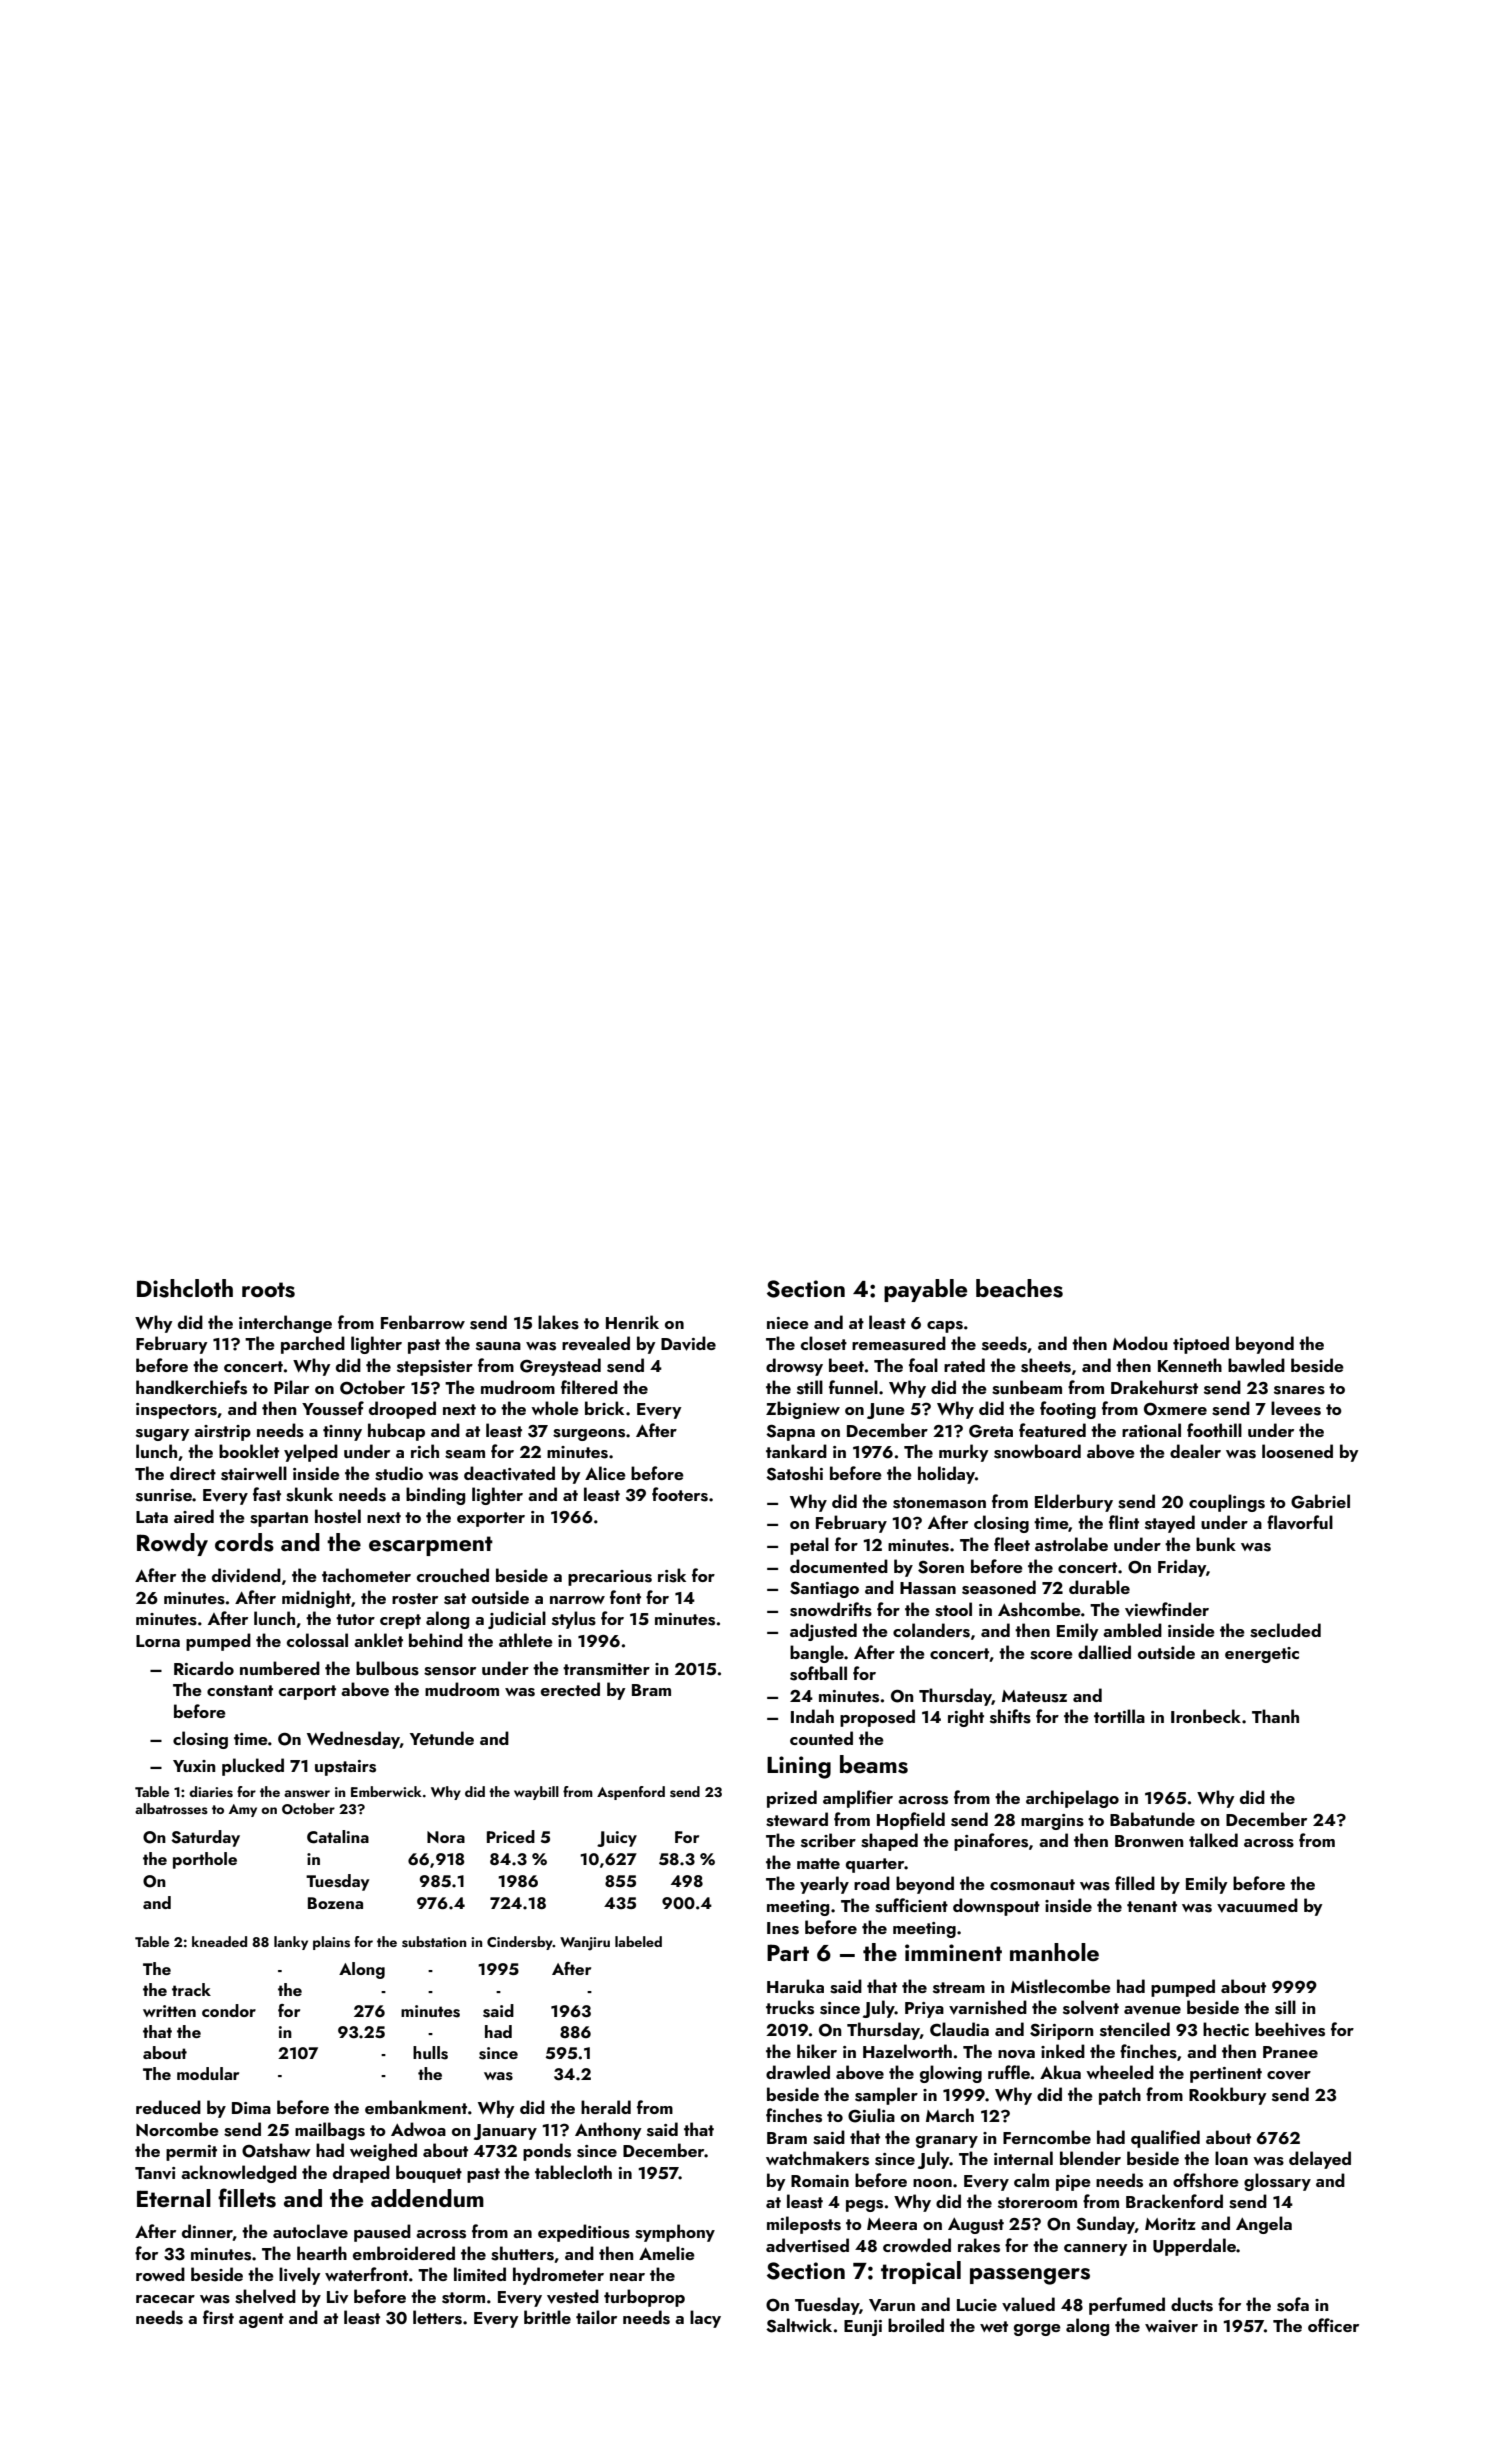 Image resolution: width=1496 pixels, height=2464 pixels. Describe the element at coordinates (268, 1290) in the screenshot. I see `roots` at that location.
